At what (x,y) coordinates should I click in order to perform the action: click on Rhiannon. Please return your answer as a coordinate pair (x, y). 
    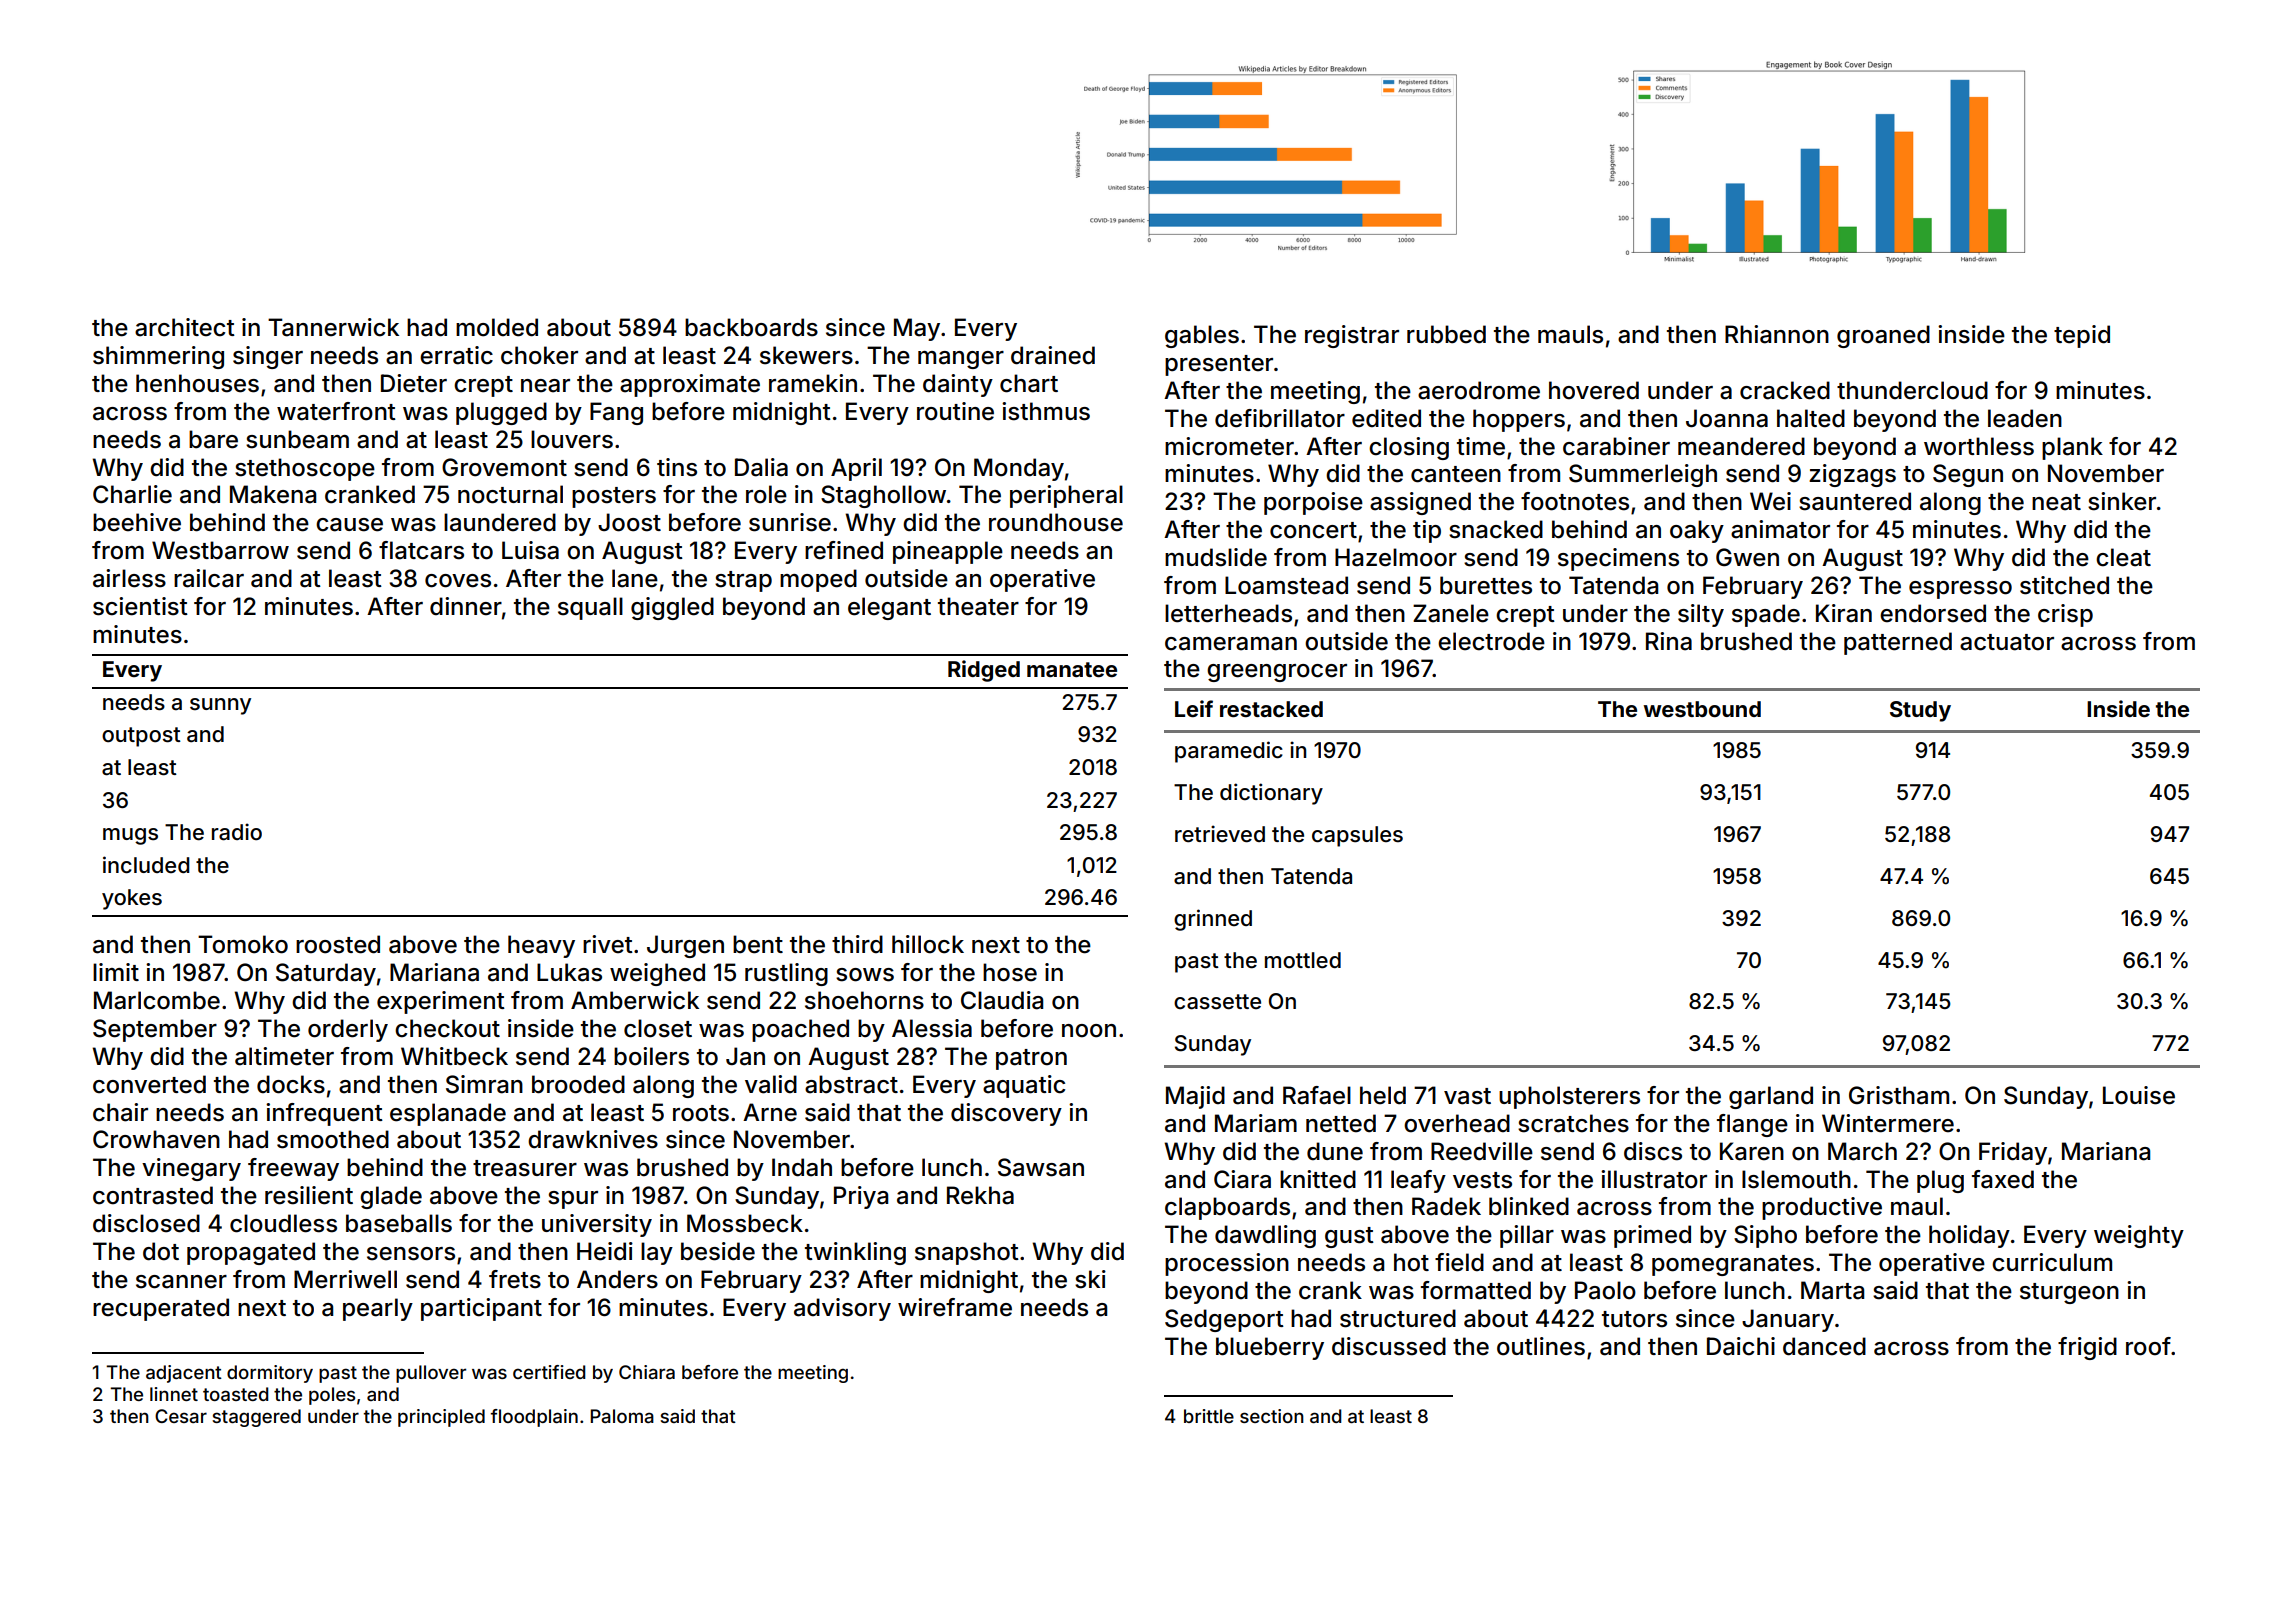
    Looking at the image, I should click on (1777, 334).
